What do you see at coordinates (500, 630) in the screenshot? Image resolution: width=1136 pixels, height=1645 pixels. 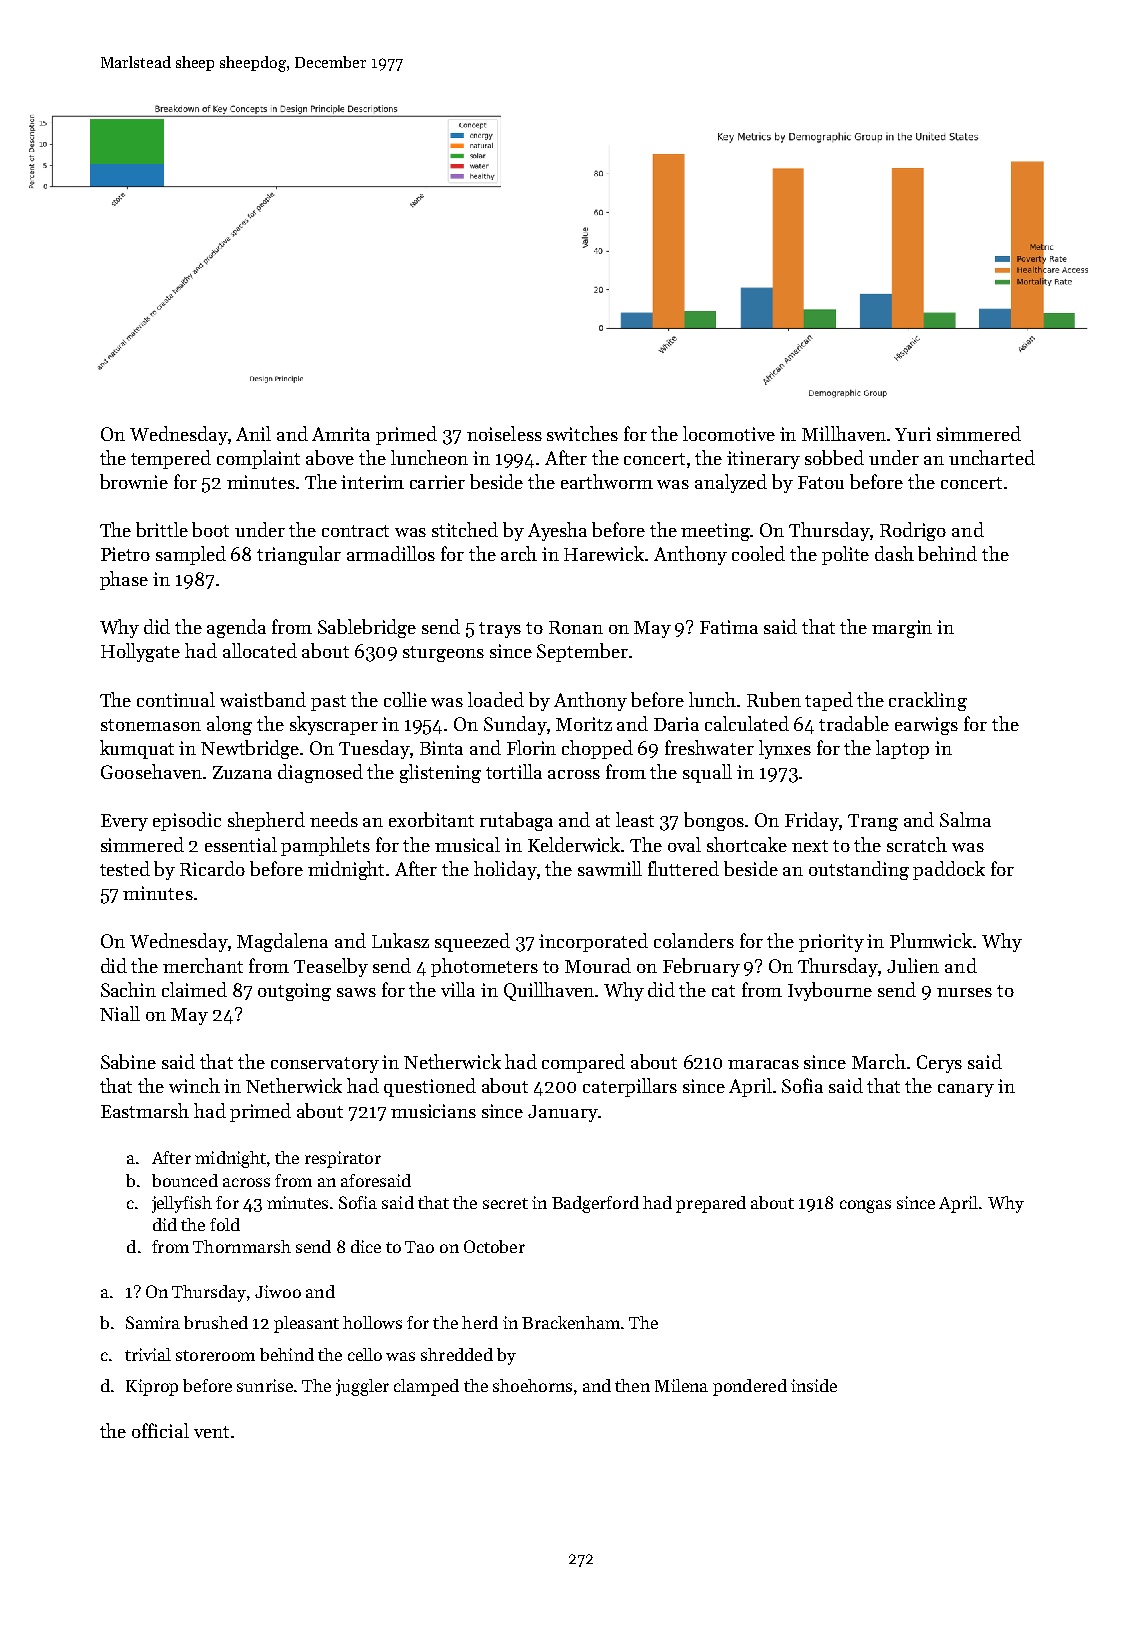 I see `trays` at bounding box center [500, 630].
